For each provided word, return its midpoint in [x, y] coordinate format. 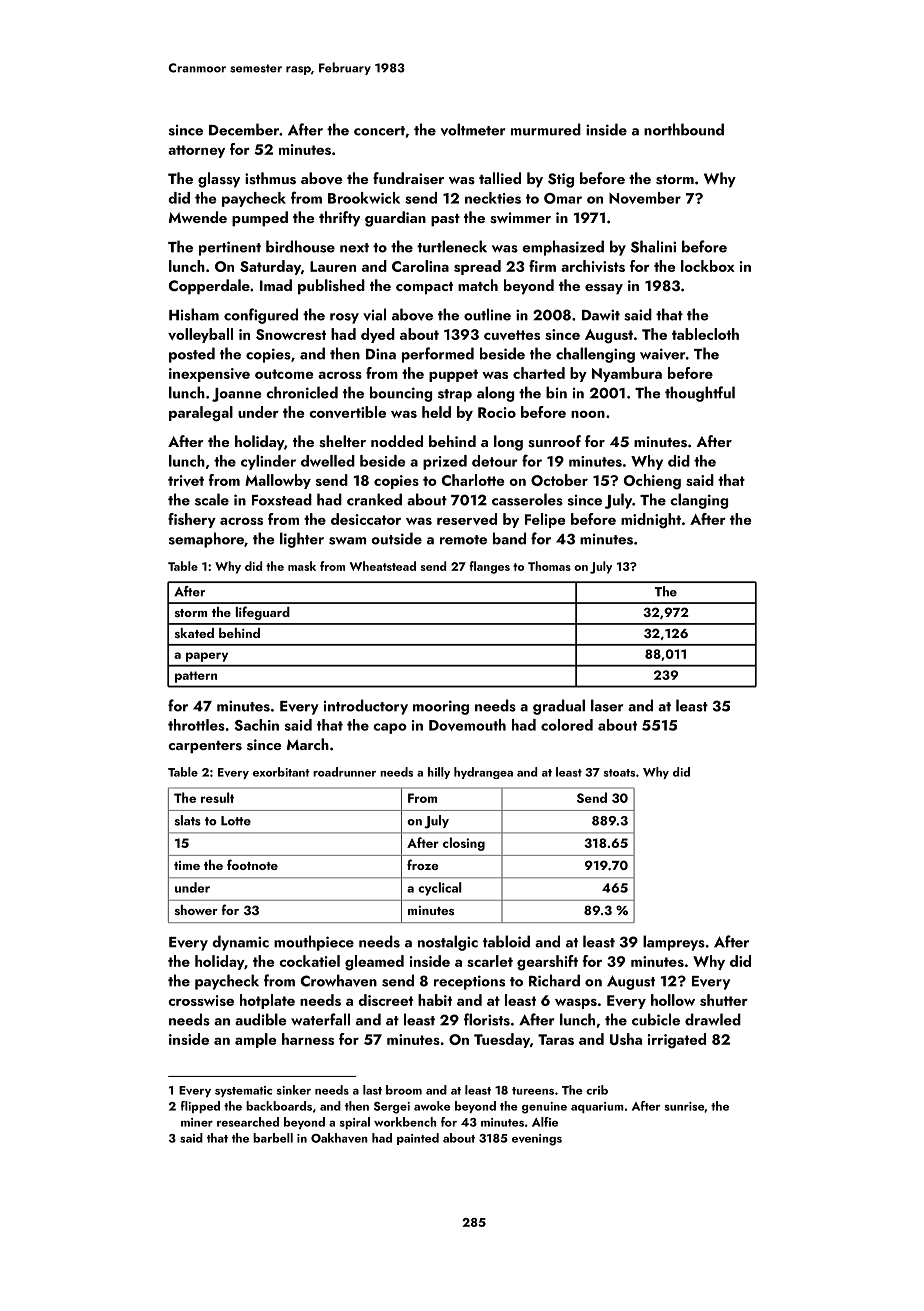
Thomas [549, 566]
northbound [684, 129]
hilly [439, 773]
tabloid [506, 941]
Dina [381, 354]
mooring [441, 707]
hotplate [267, 1001]
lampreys [674, 943]
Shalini [653, 246]
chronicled [302, 392]
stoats [619, 773]
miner [197, 1122]
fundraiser [408, 178]
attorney [196, 151]
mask [302, 566]
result [217, 797]
